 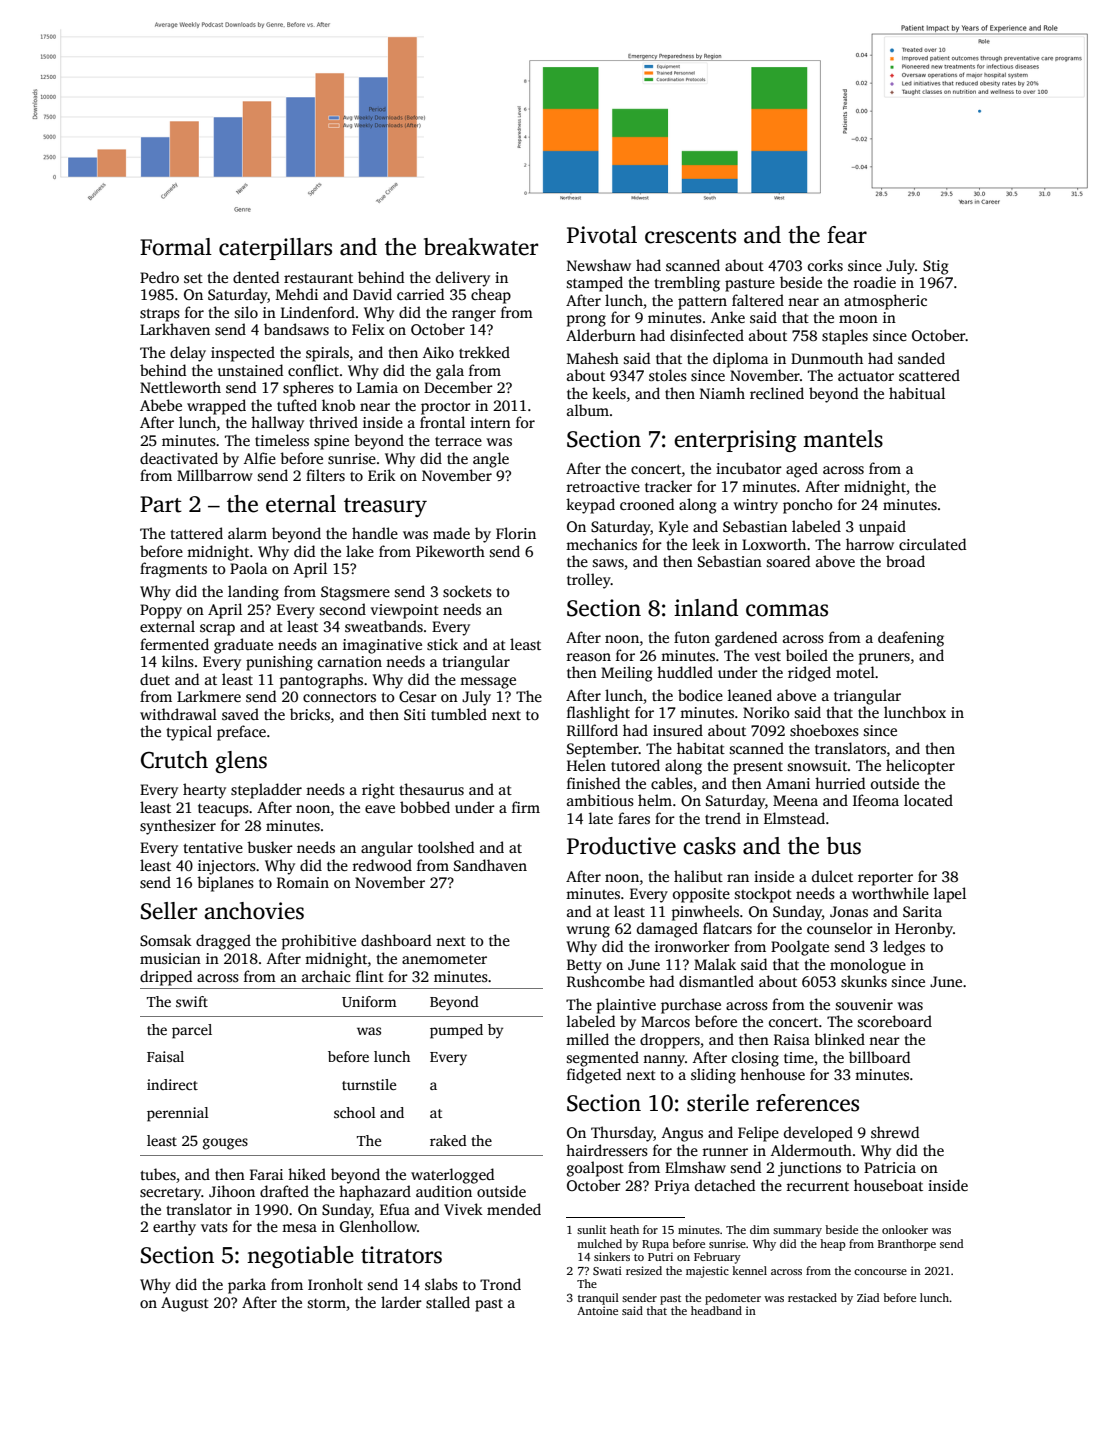 What do you see at coordinates (879, 1057) in the document?
I see `billboard` at bounding box center [879, 1057].
